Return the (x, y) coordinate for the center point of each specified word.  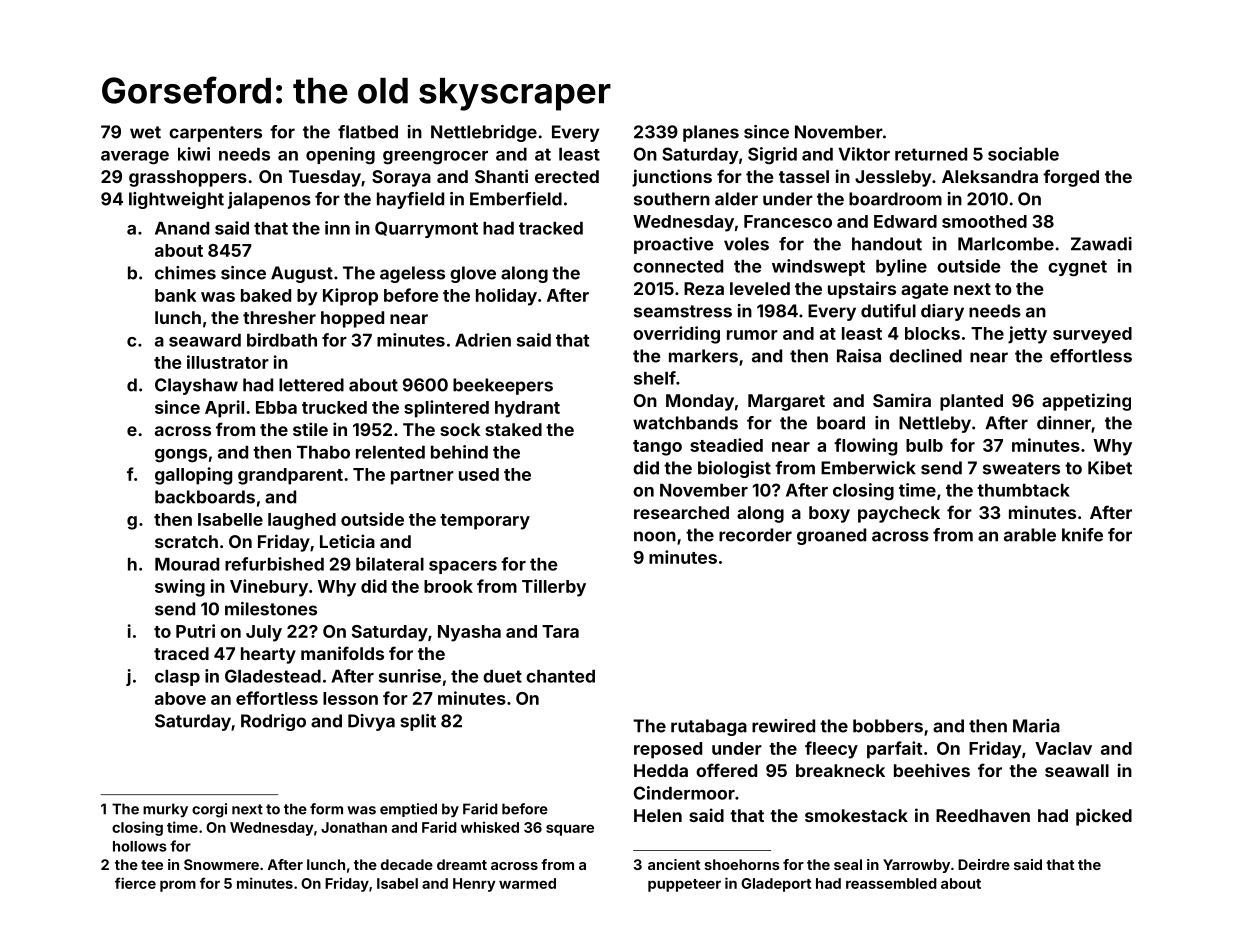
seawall (1077, 770)
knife (1082, 535)
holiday (506, 297)
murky (165, 810)
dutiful (888, 311)
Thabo (323, 452)
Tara (560, 631)
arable (1030, 535)
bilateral (390, 564)
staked (513, 429)
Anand (182, 228)
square (570, 830)
